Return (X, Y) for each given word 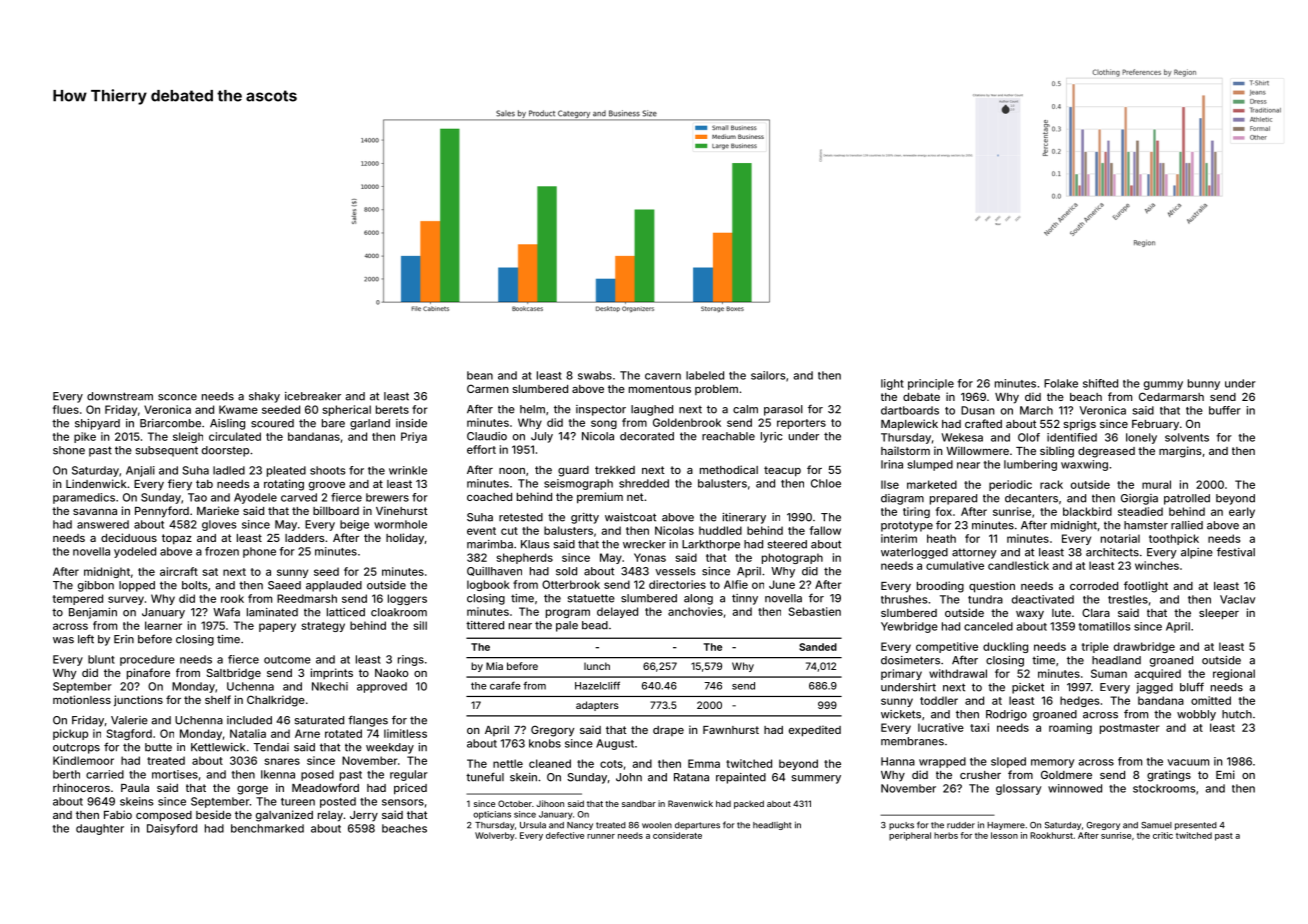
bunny (1204, 384)
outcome (287, 660)
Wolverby (495, 836)
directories (677, 584)
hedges (1079, 701)
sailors (768, 375)
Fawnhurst (731, 730)
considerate (677, 835)
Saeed (284, 585)
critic (1163, 835)
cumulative (955, 565)
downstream (120, 396)
